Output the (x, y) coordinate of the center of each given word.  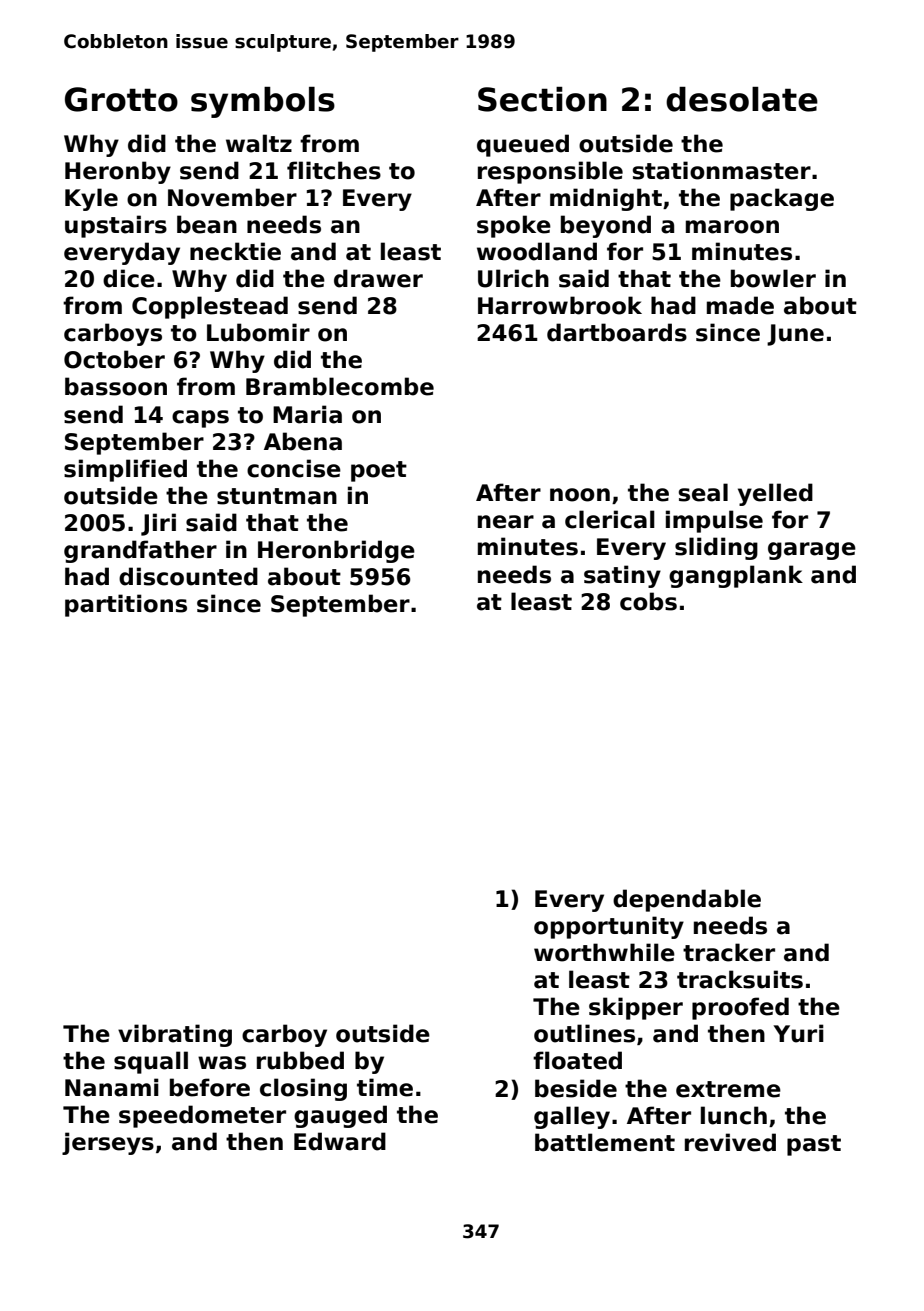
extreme (728, 1089)
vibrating (175, 1035)
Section (542, 99)
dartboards (617, 332)
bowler (773, 278)
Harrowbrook (560, 305)
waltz (259, 143)
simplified (125, 470)
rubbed (300, 1060)
